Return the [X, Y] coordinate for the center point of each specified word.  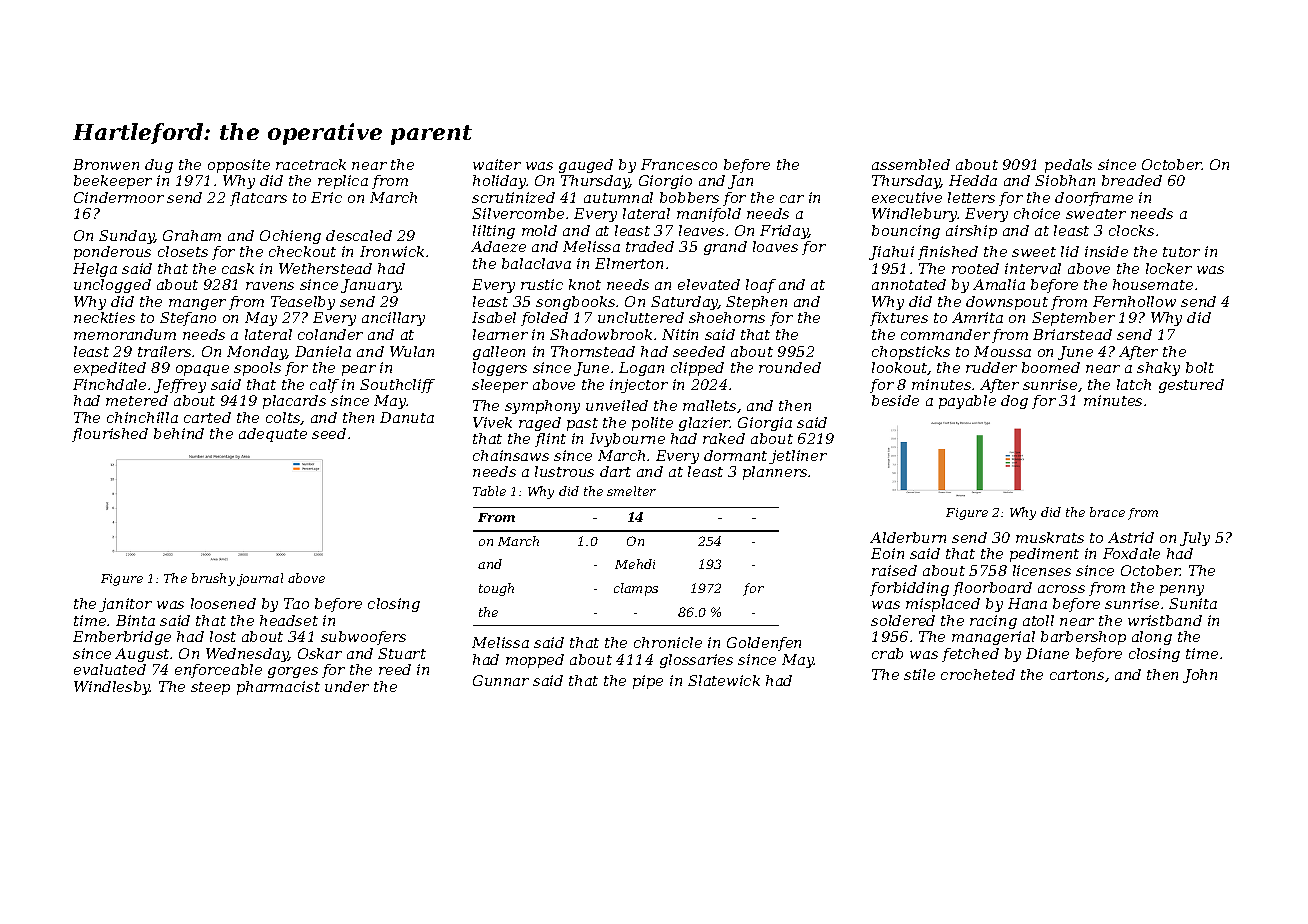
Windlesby [112, 688]
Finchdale [109, 384]
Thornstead [593, 351]
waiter [497, 164]
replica [343, 182]
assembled [911, 164]
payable [967, 402]
